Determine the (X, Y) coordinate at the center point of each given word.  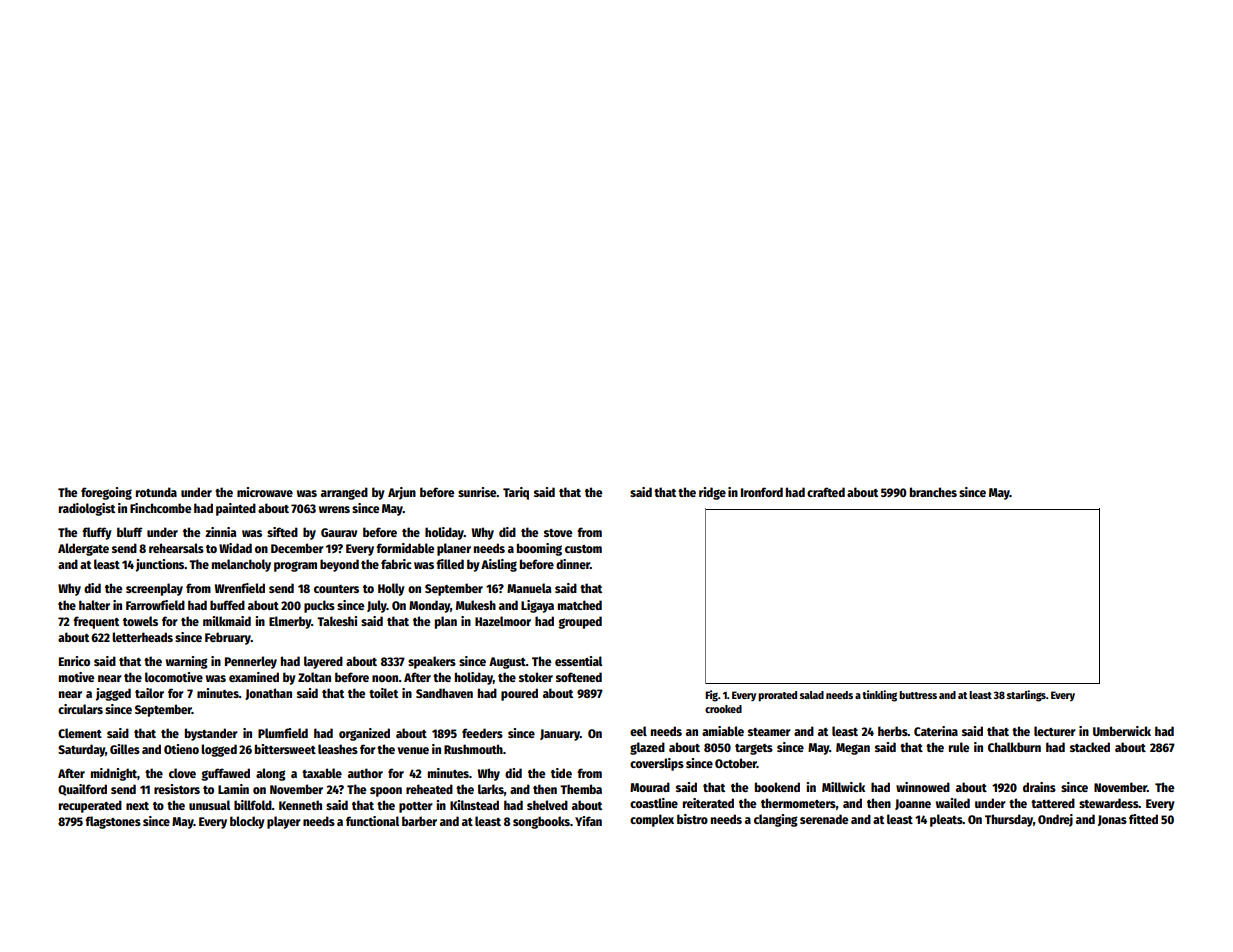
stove (558, 533)
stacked (1090, 747)
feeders (482, 733)
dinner (573, 564)
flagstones (113, 822)
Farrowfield (155, 605)
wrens (334, 509)
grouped (580, 622)
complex (652, 820)
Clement (80, 733)
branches (933, 492)
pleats (946, 820)
